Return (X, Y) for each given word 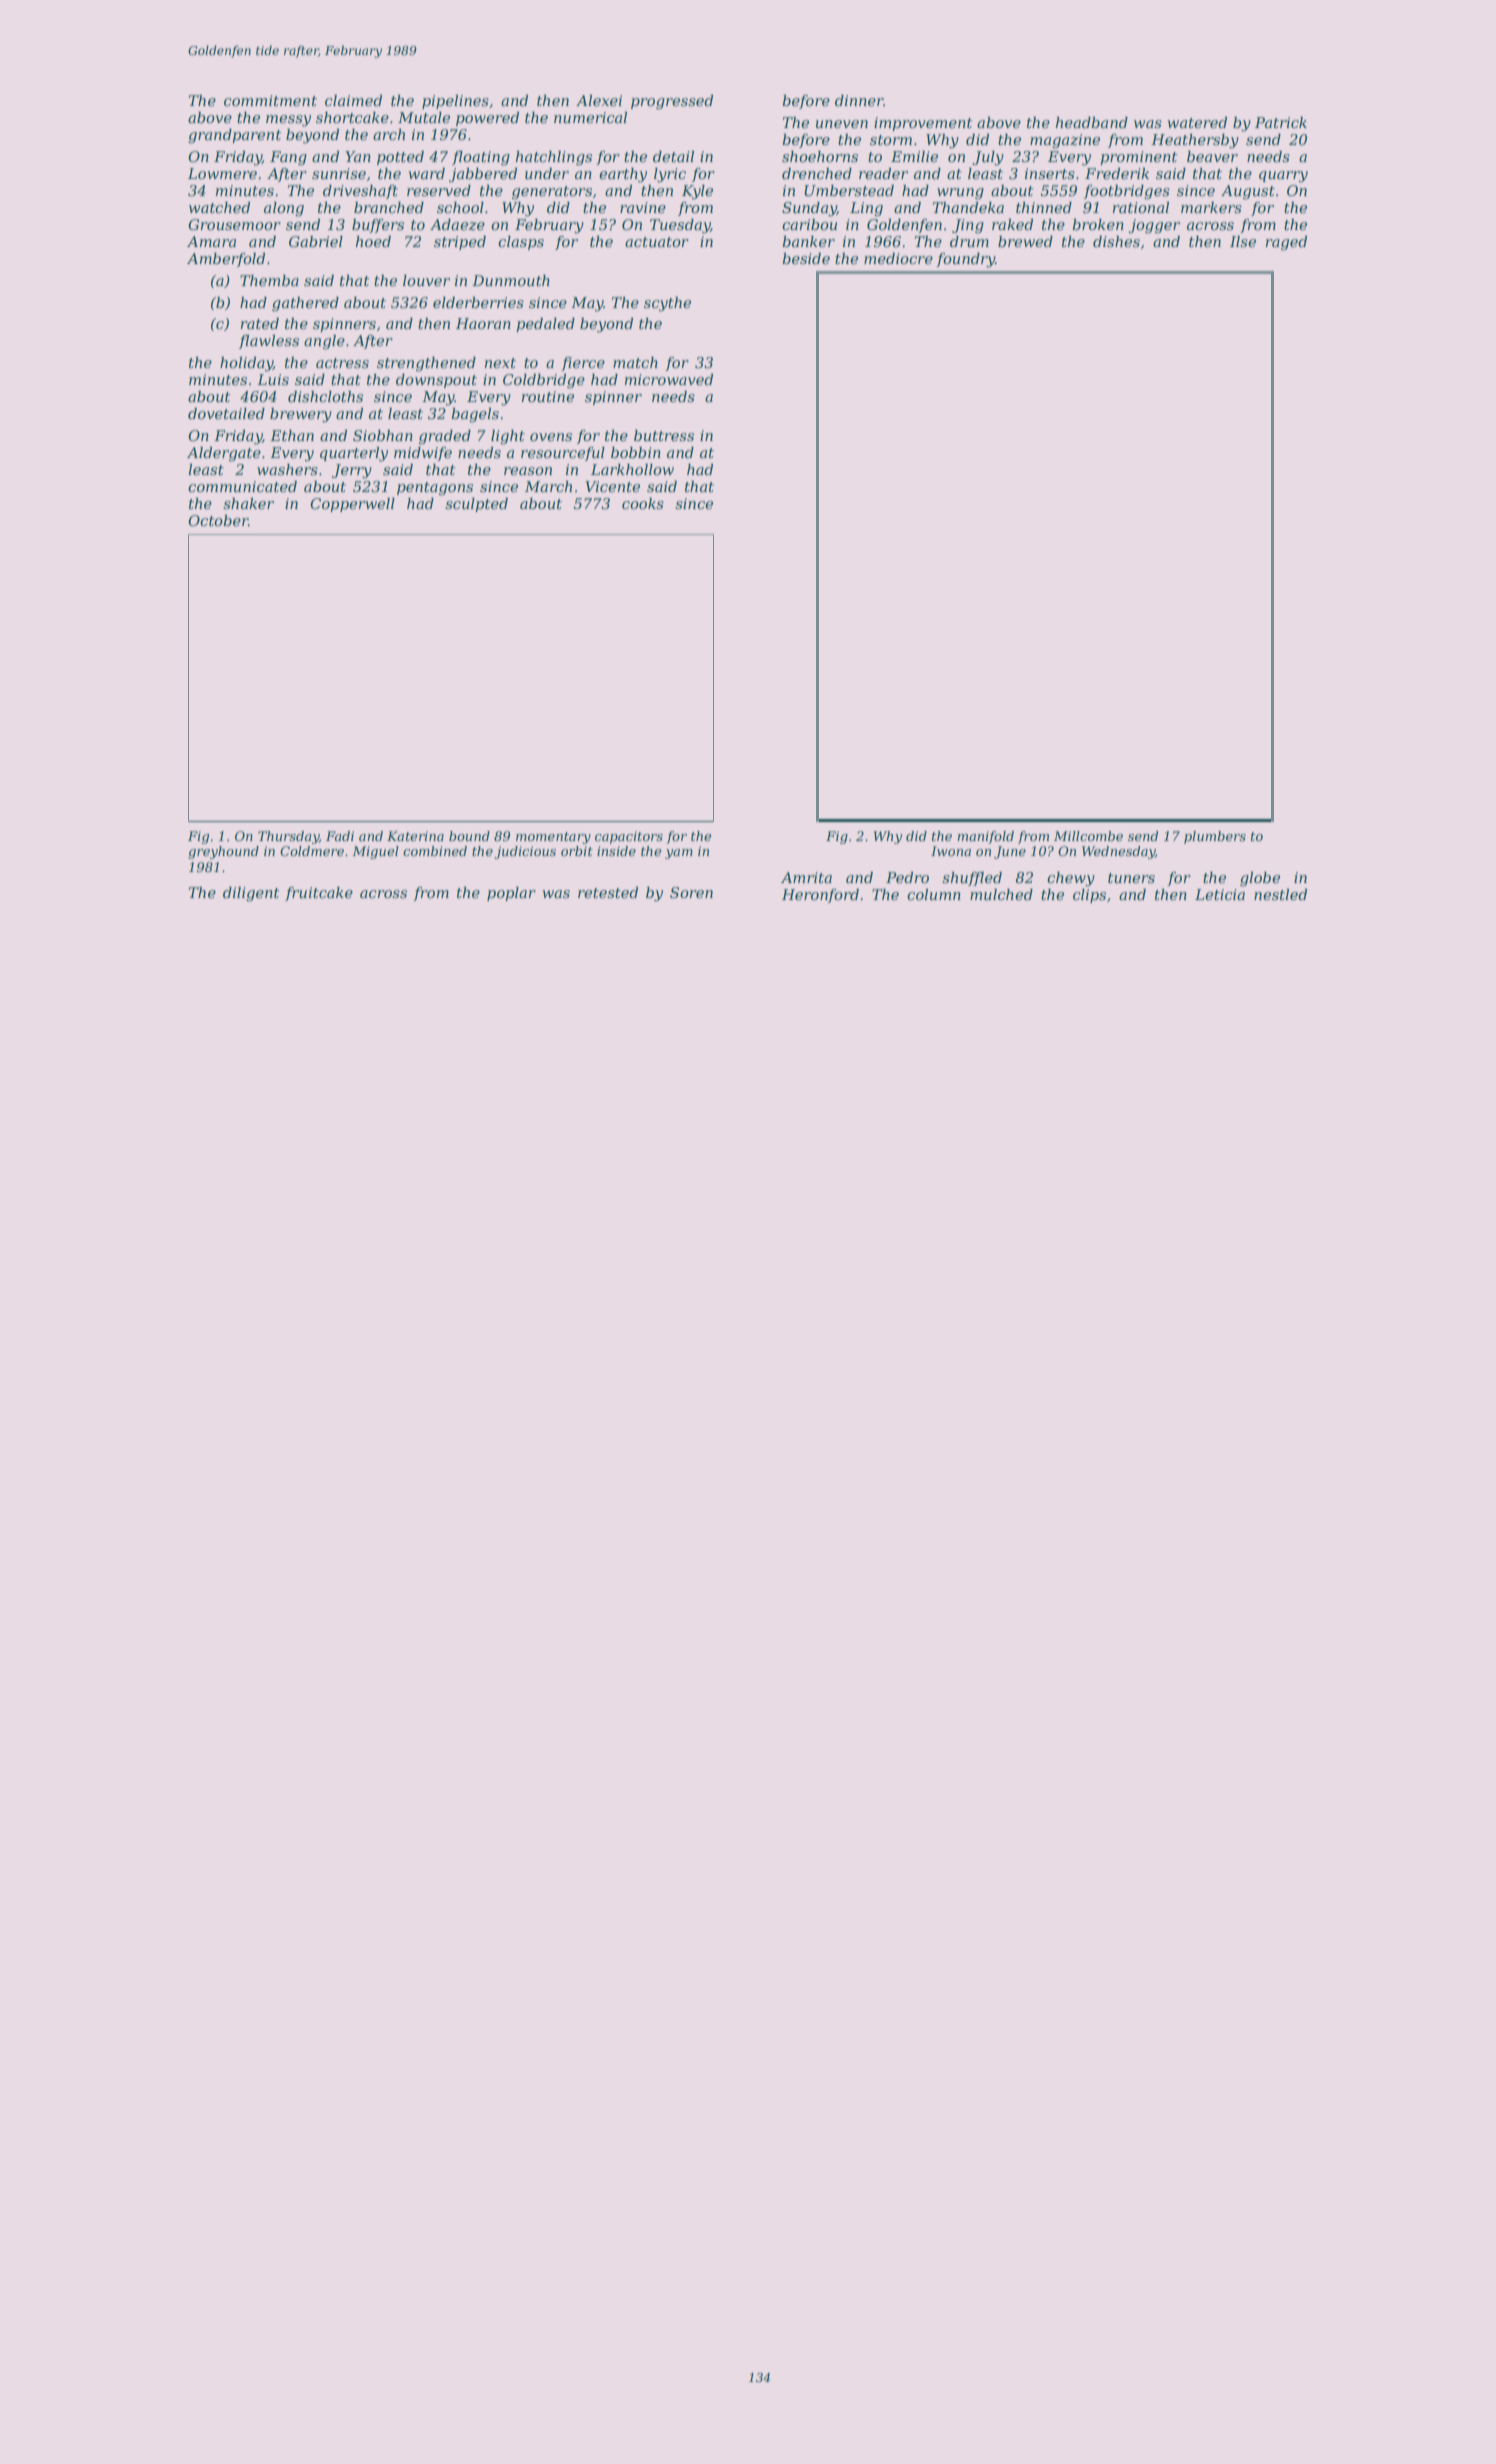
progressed (672, 102)
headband (1092, 122)
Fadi (340, 836)
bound (469, 836)
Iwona (951, 851)
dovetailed (226, 413)
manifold (985, 837)
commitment (270, 100)
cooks (643, 503)
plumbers (1215, 837)
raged (1286, 243)
